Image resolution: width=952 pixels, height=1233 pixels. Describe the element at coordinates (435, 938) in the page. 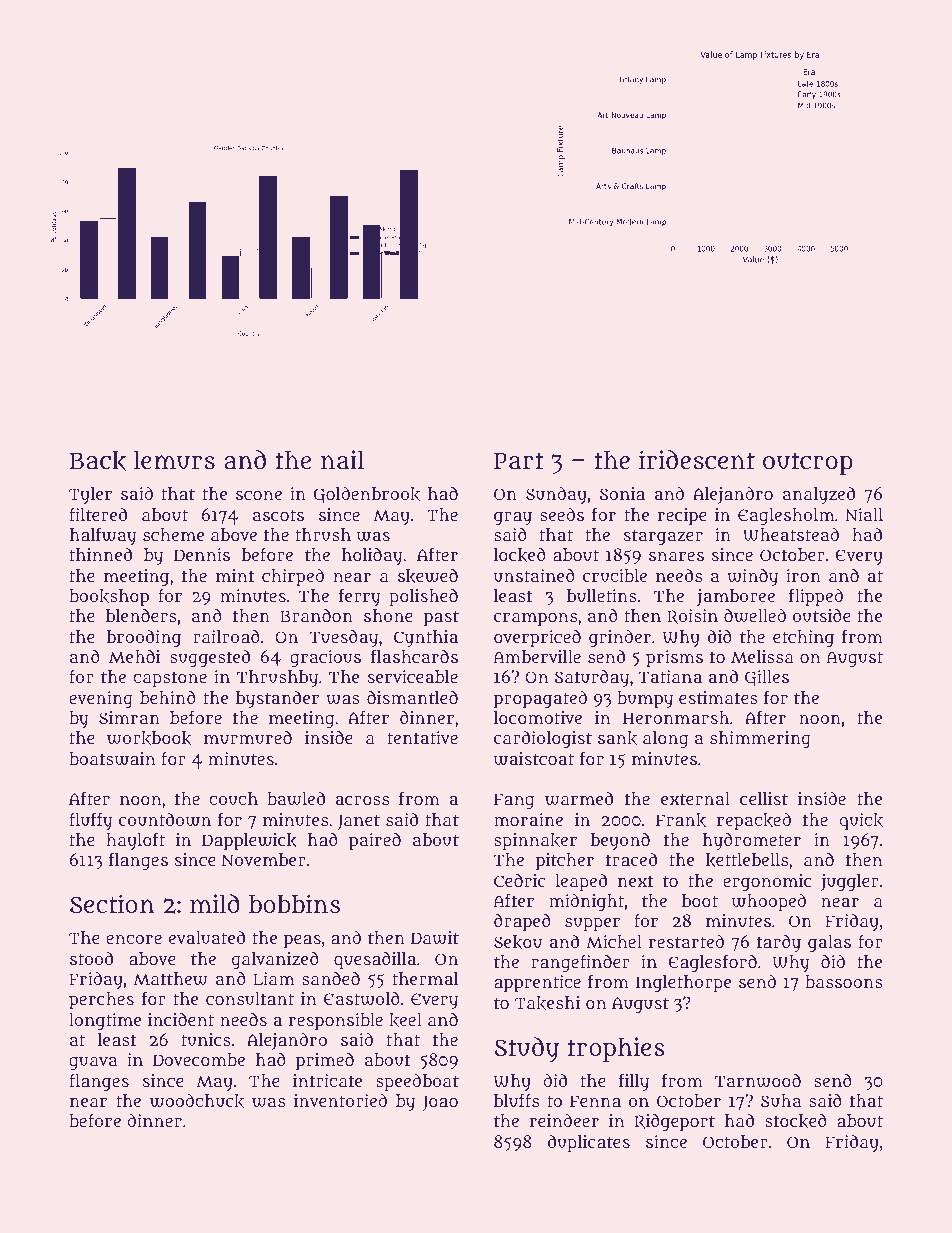

I see `Dawit` at that location.
